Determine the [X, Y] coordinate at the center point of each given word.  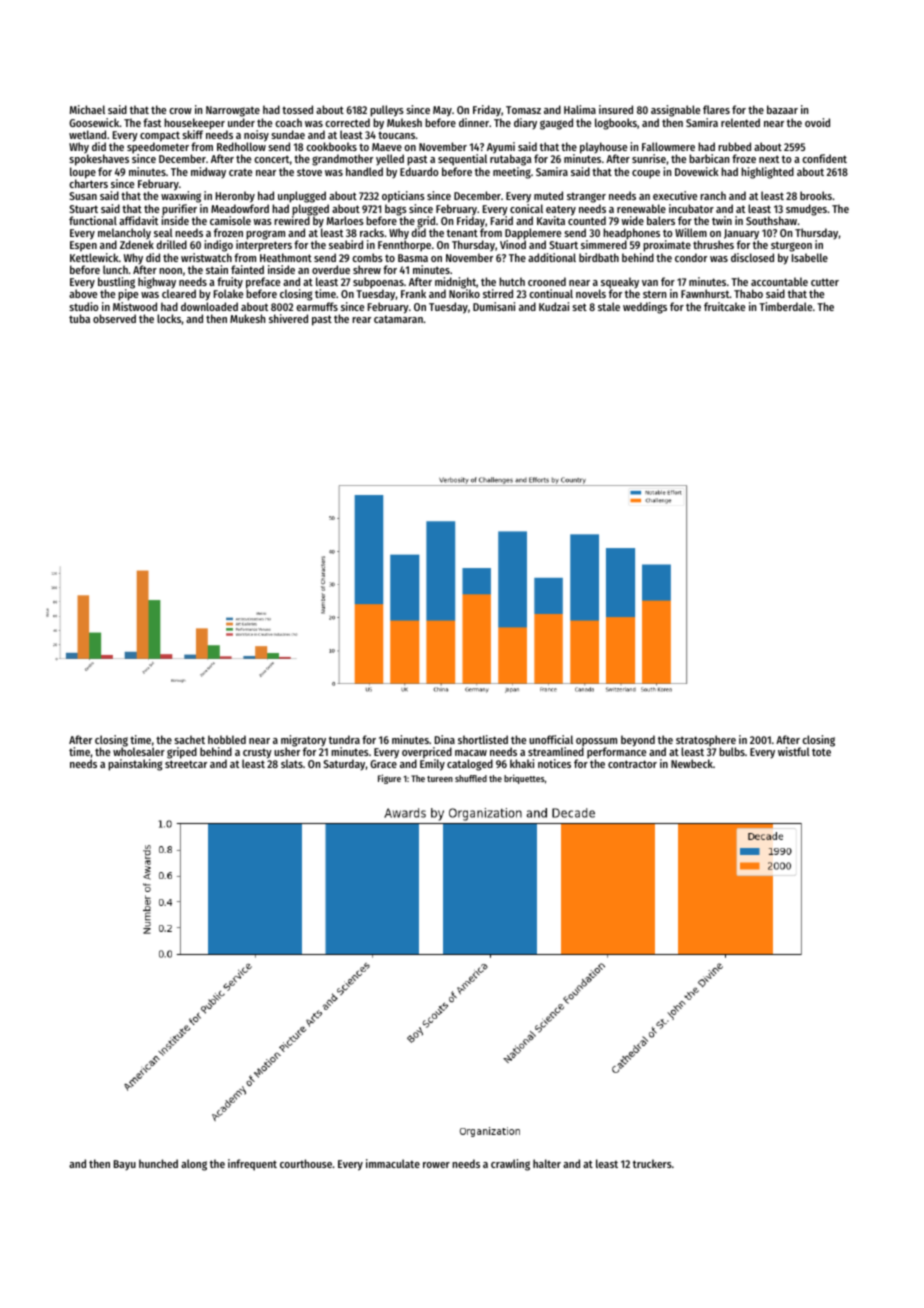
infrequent [252, 1165]
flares [716, 109]
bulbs [732, 751]
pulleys [387, 111]
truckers [652, 1163]
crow [180, 111]
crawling [510, 1165]
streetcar [186, 764]
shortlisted [483, 739]
